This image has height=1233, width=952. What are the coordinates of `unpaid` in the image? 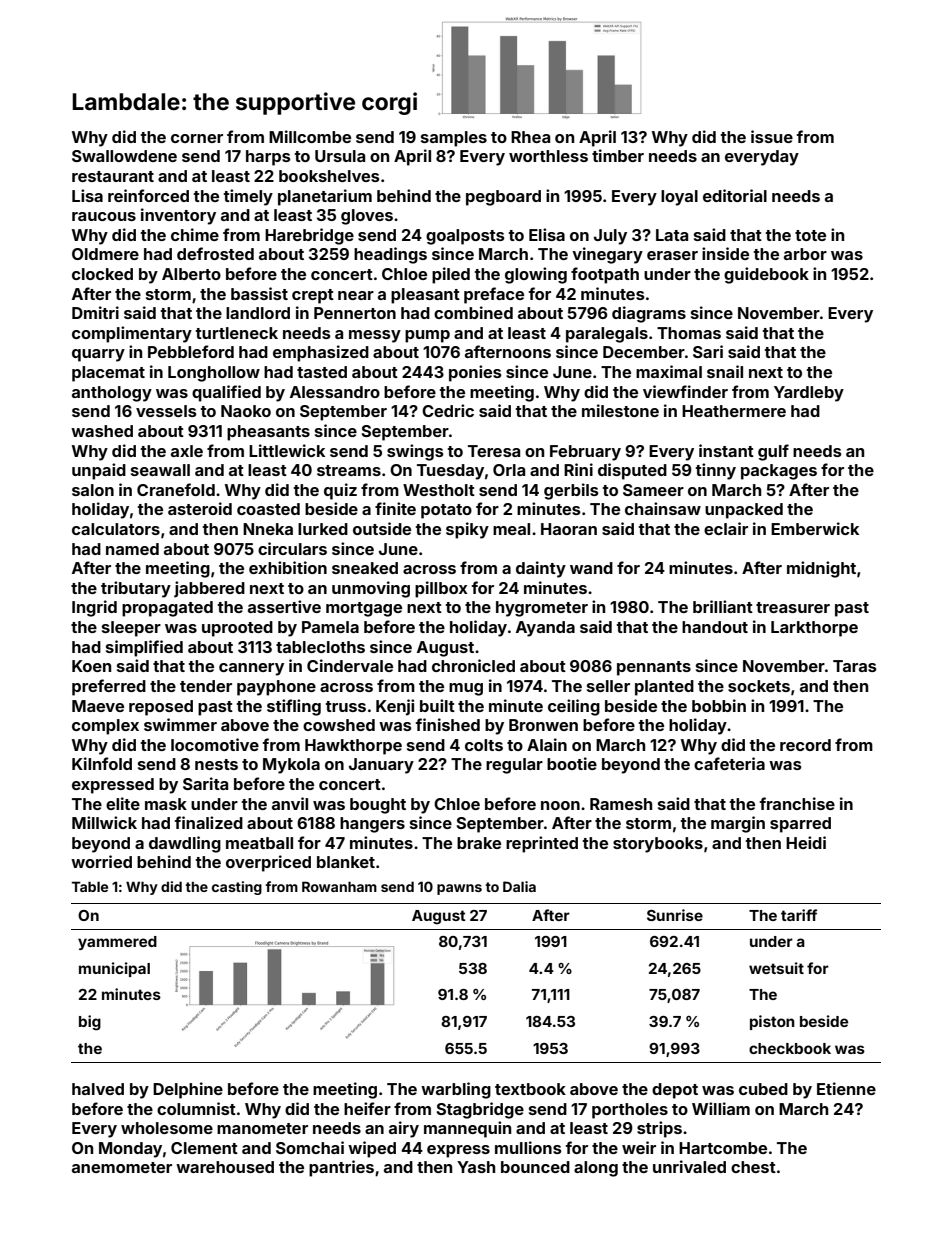 It's located at (99, 471).
